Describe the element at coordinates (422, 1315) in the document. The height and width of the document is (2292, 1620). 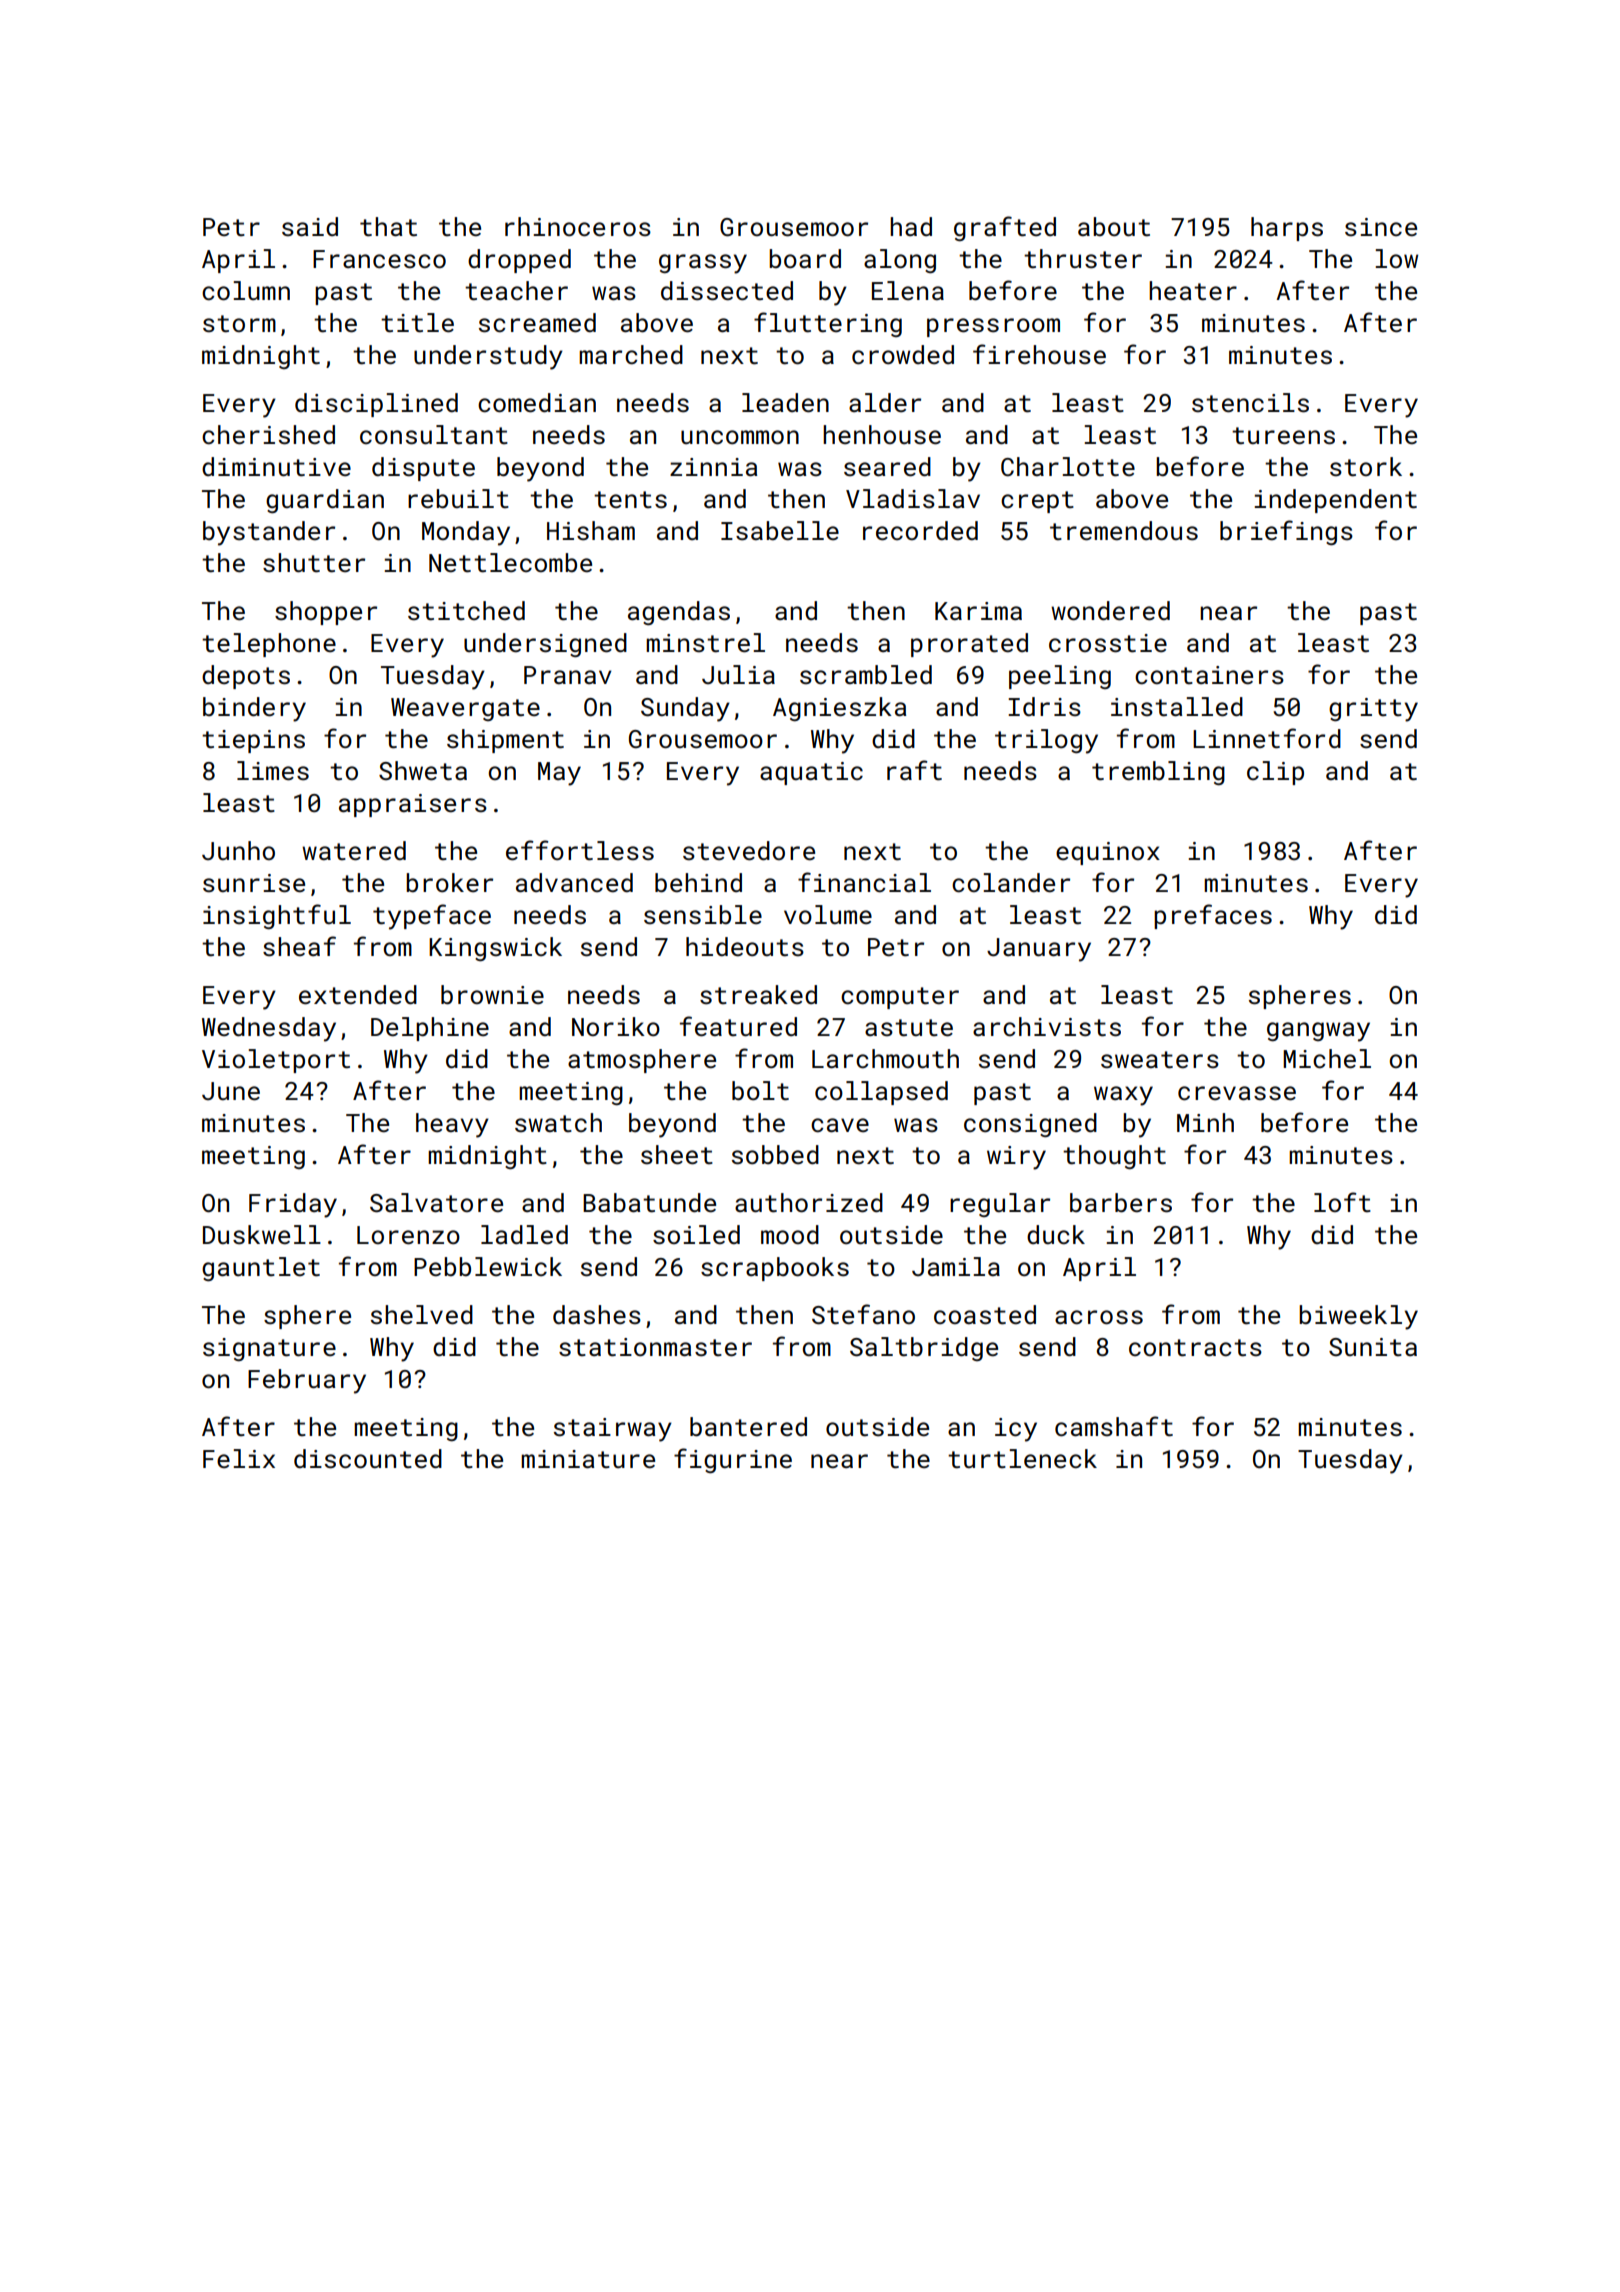
I see `shelved` at that location.
